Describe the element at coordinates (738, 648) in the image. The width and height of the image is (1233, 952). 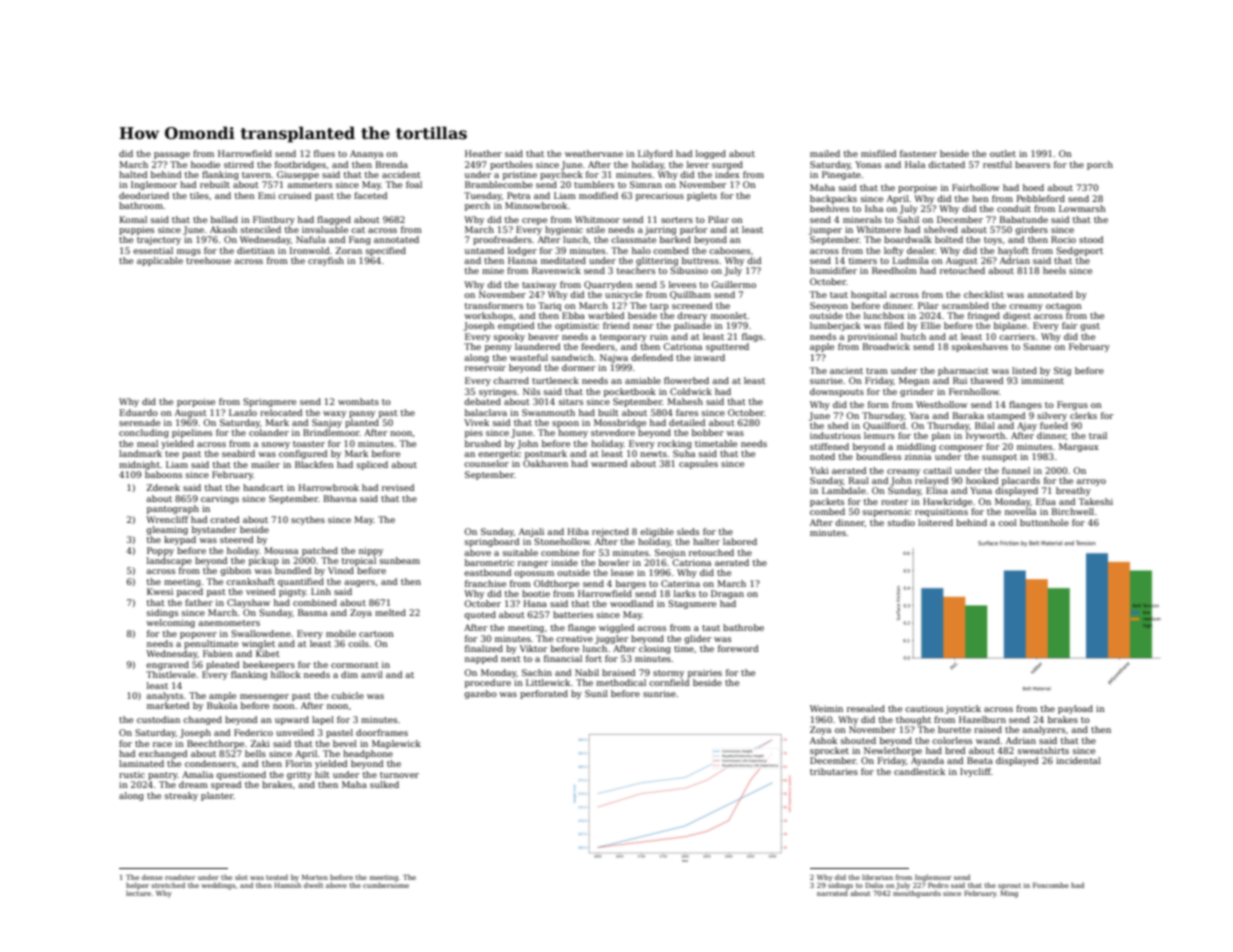
I see `foreword` at that location.
